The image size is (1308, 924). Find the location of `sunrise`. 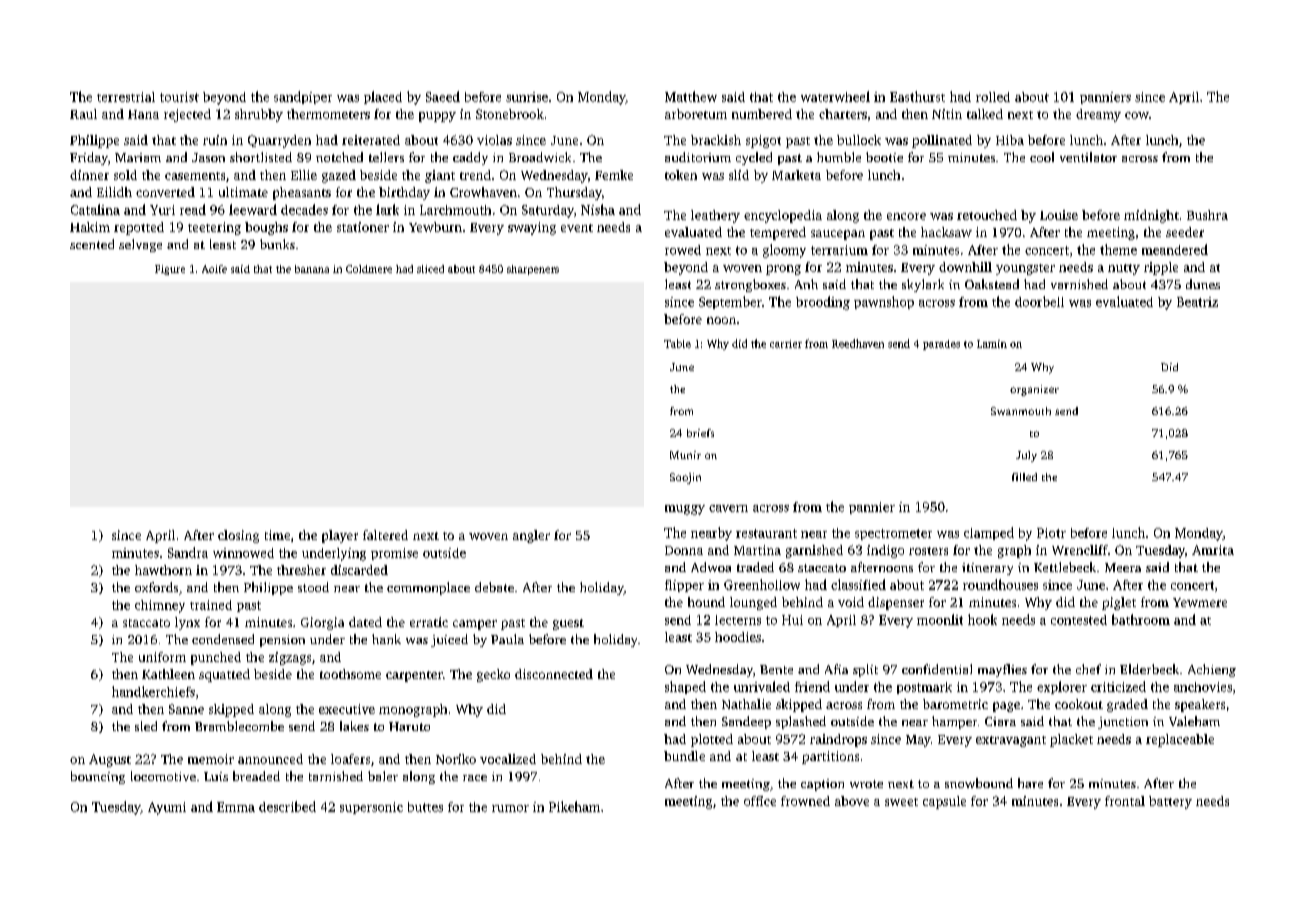

sunrise is located at coordinates (527, 97).
